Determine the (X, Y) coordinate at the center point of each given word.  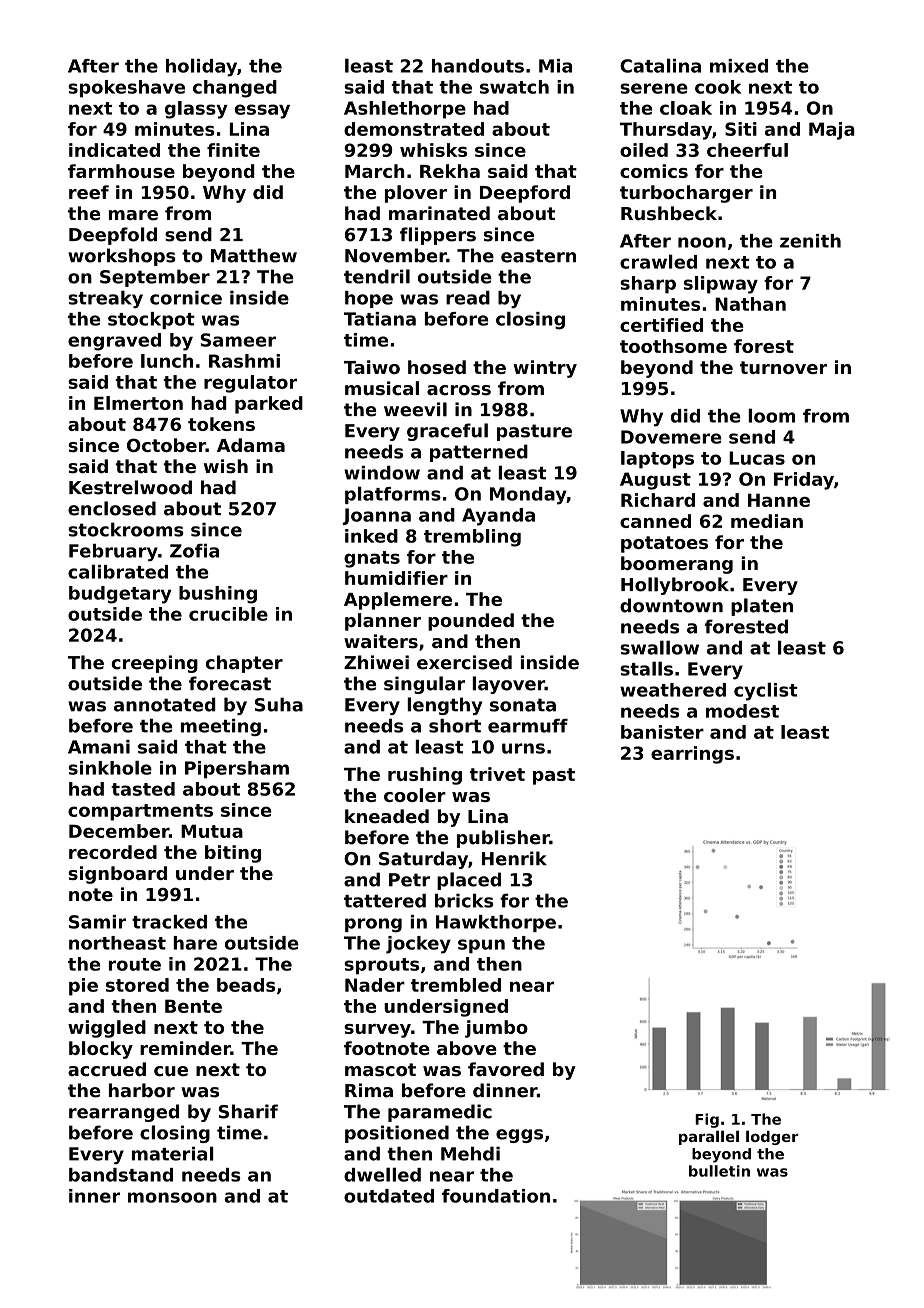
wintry (545, 369)
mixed (739, 66)
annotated (165, 704)
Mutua (212, 831)
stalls (646, 668)
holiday (201, 67)
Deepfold (113, 236)
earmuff (528, 726)
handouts (478, 66)
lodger (772, 1137)
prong (373, 925)
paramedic (440, 1113)
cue (171, 1071)
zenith (810, 241)
